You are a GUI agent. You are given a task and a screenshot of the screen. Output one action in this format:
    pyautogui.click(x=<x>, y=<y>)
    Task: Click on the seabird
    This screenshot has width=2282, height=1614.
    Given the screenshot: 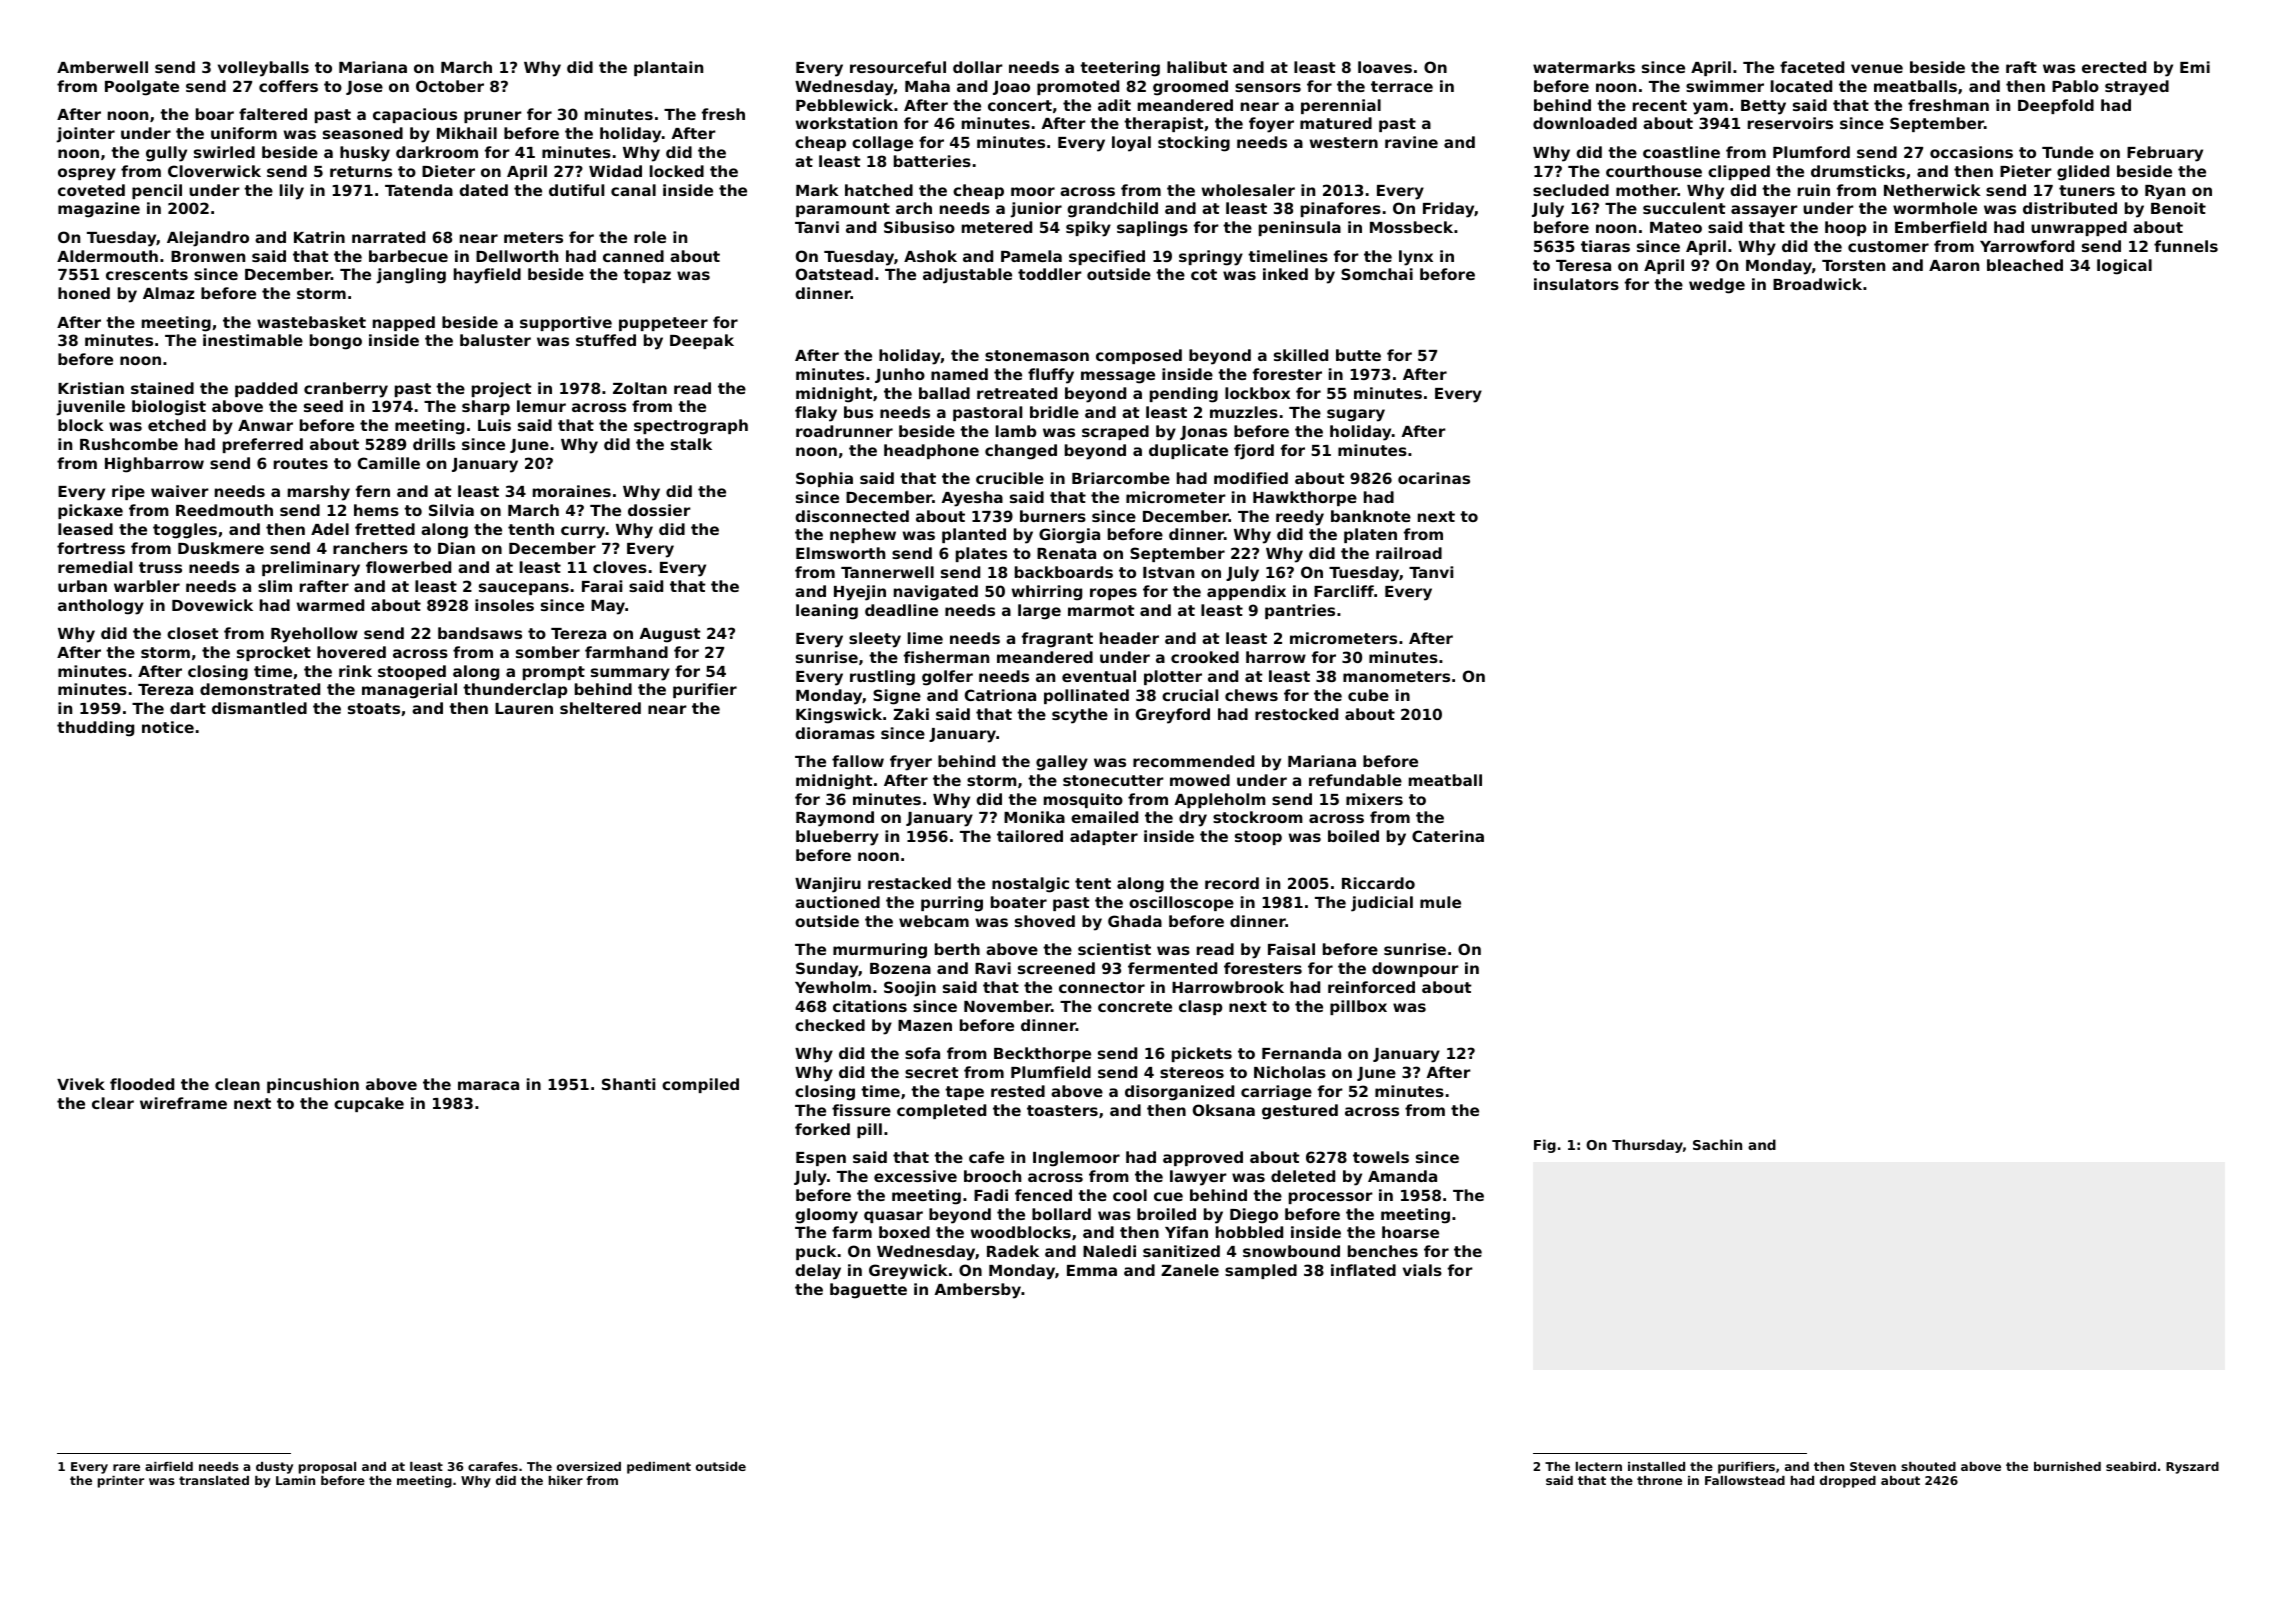 What is the action you would take?
    pyautogui.click(x=2131, y=1466)
